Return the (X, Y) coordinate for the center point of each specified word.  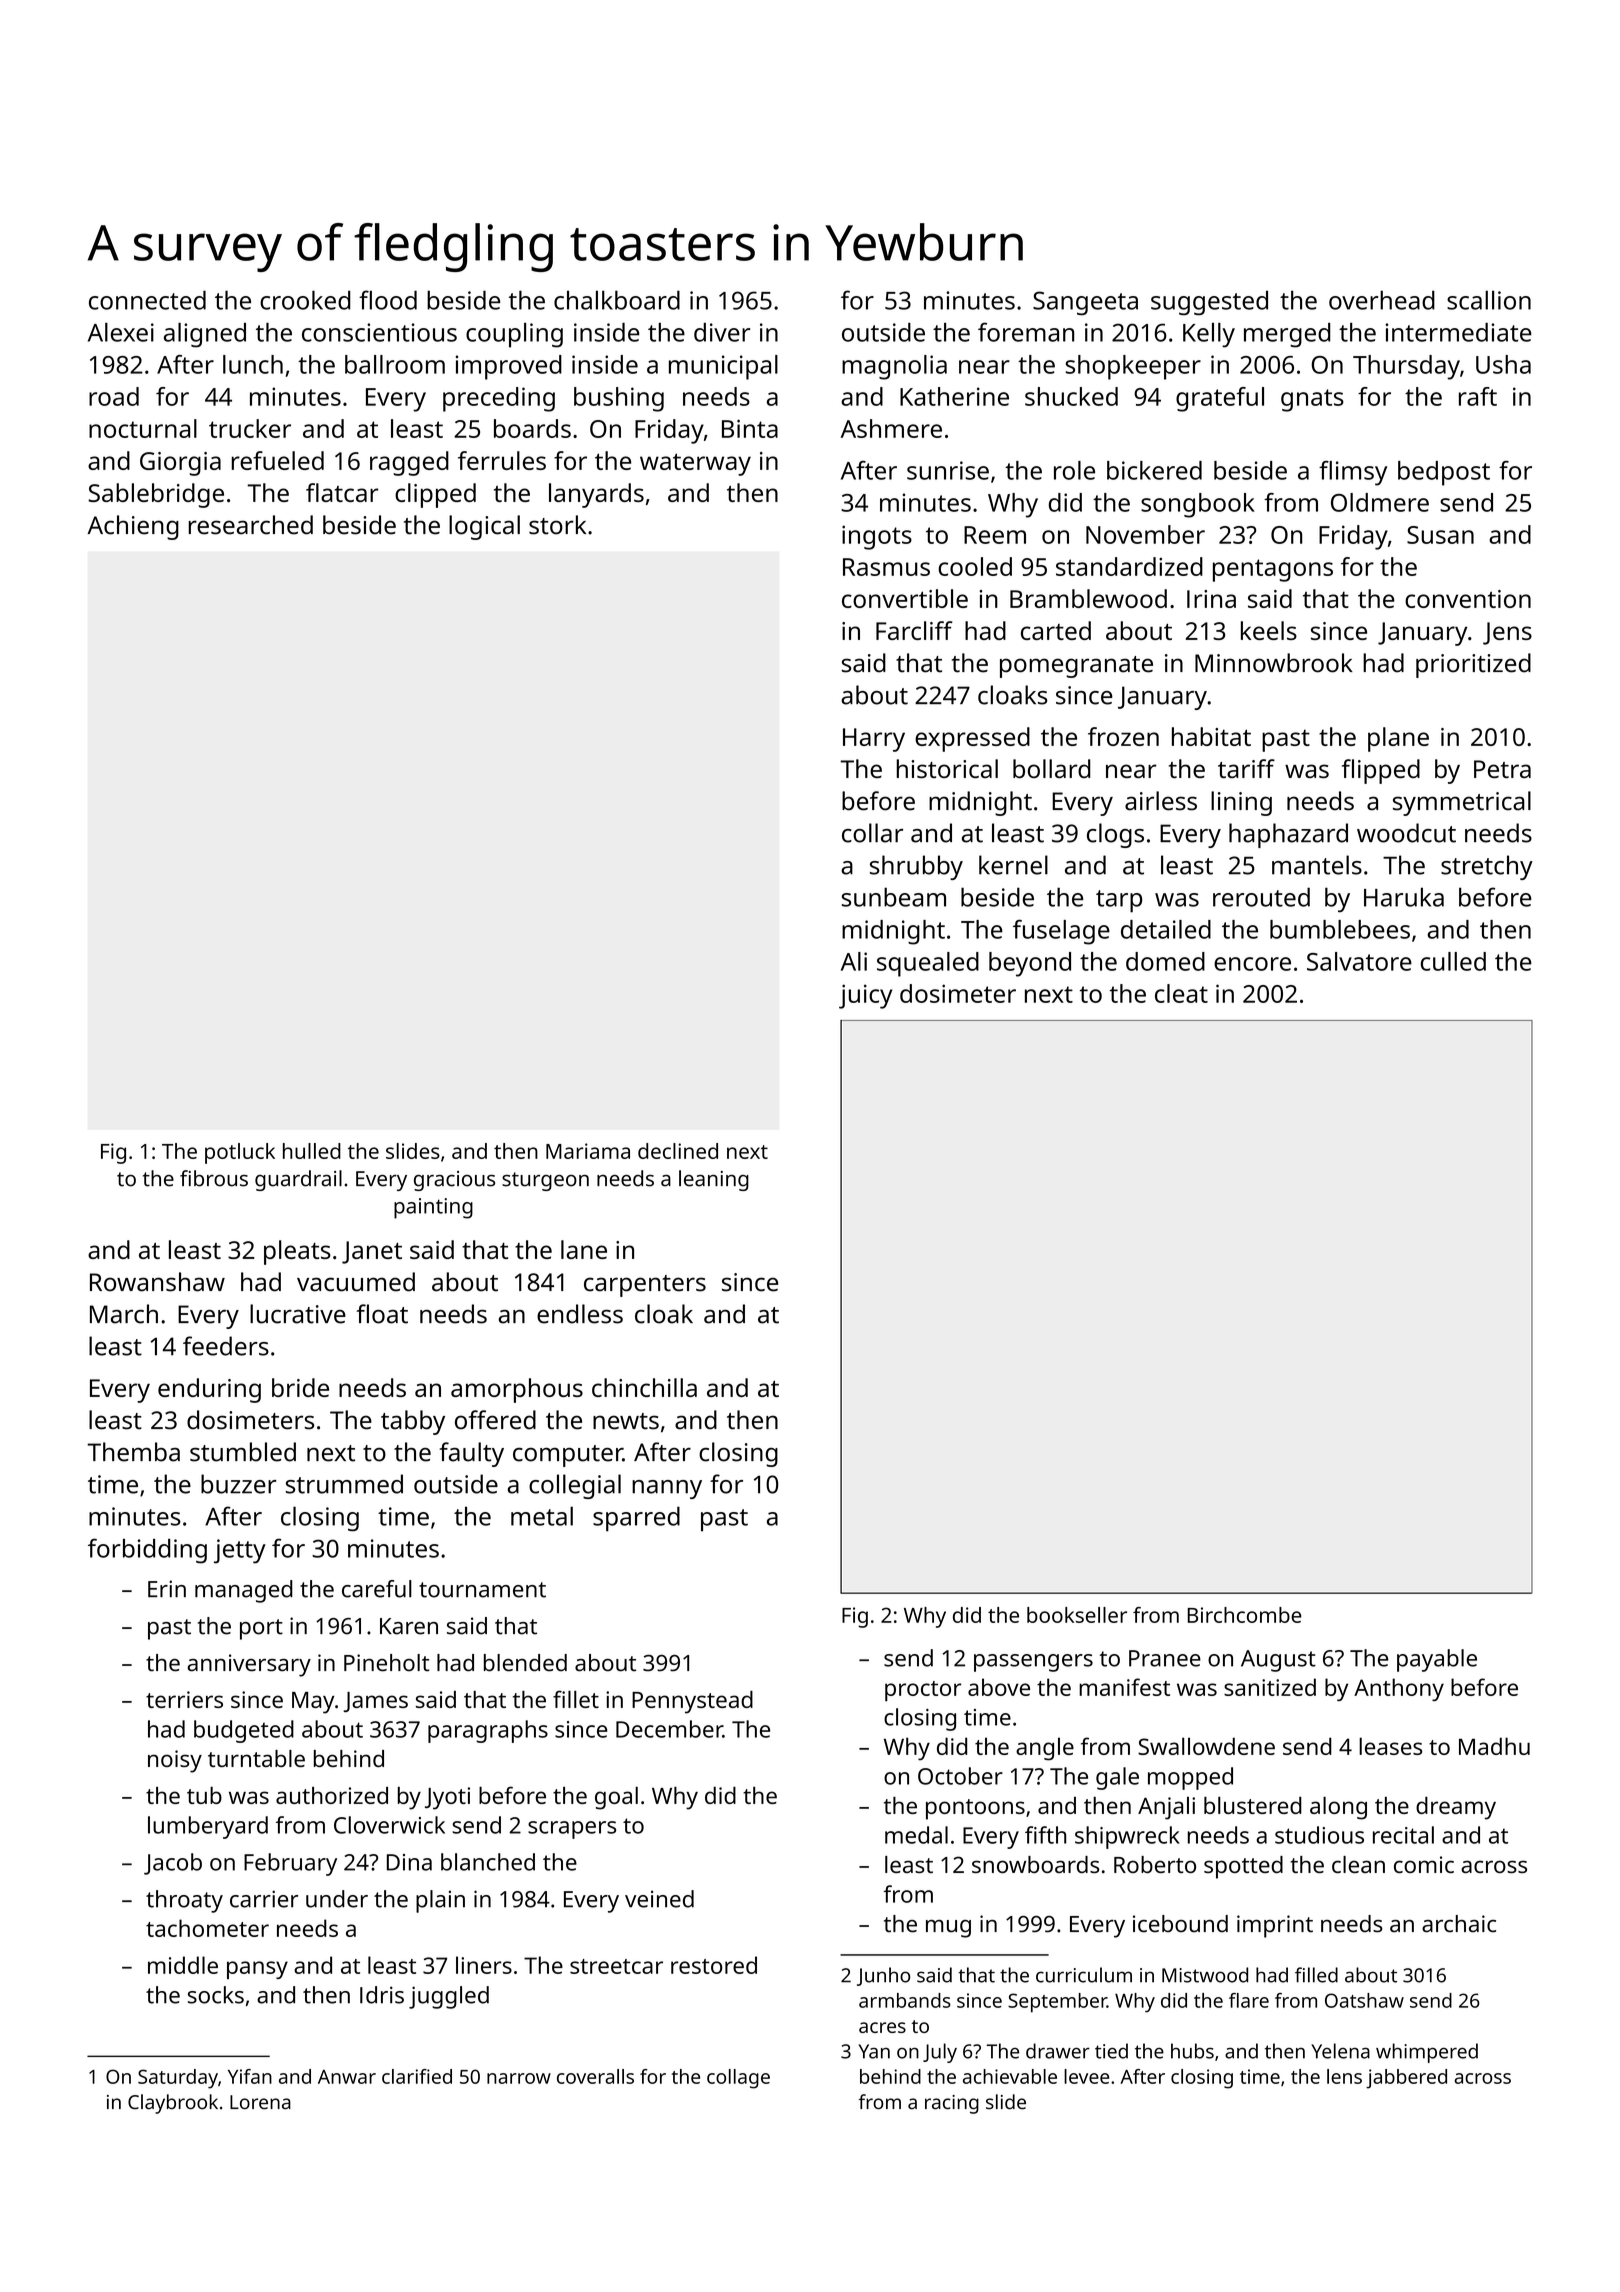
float (382, 1314)
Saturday (178, 2079)
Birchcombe (1244, 1615)
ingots (877, 537)
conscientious (379, 332)
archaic (1459, 1924)
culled (1453, 961)
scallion (1489, 300)
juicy (866, 996)
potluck (240, 1153)
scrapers (572, 1830)
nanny (667, 1489)
